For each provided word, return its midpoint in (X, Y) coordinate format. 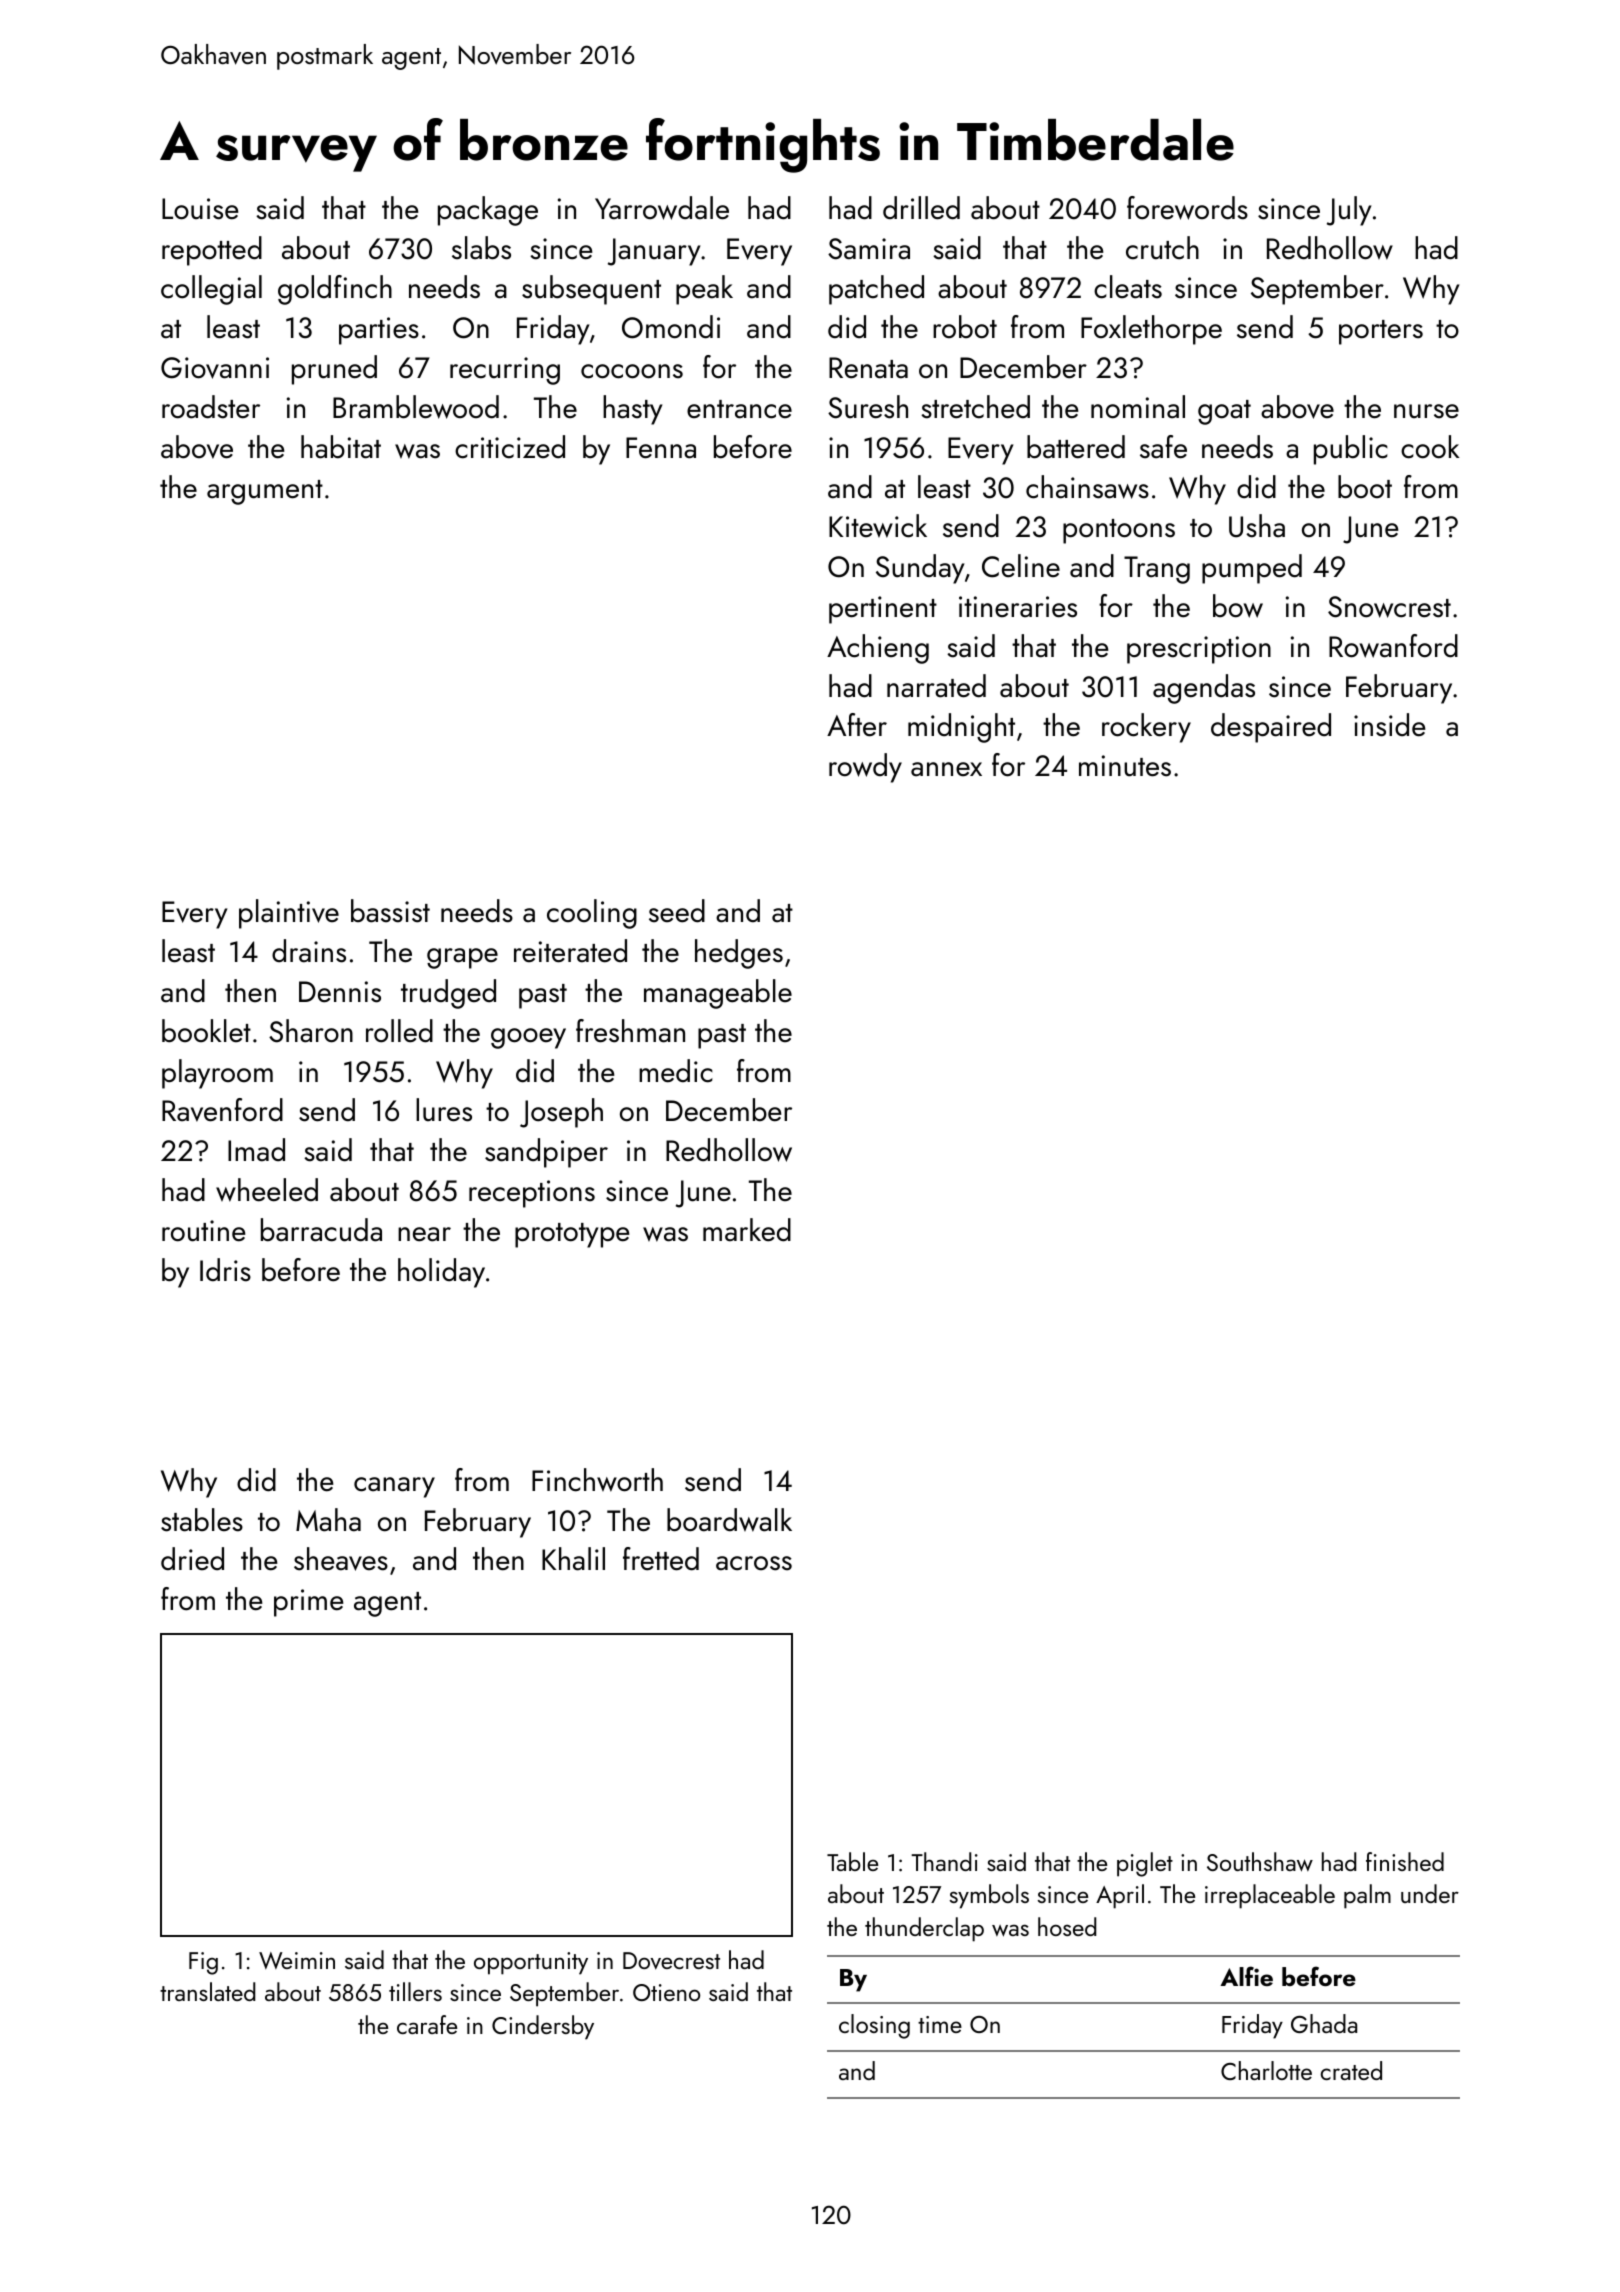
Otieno (666, 1992)
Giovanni (215, 368)
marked (747, 1230)
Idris (225, 1270)
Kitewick (878, 526)
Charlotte (1266, 2070)
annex (946, 769)
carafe (427, 2024)
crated (1351, 2070)
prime (308, 1603)
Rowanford (1393, 646)
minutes (1125, 766)
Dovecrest (671, 1961)
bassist (390, 911)
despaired (1271, 728)
